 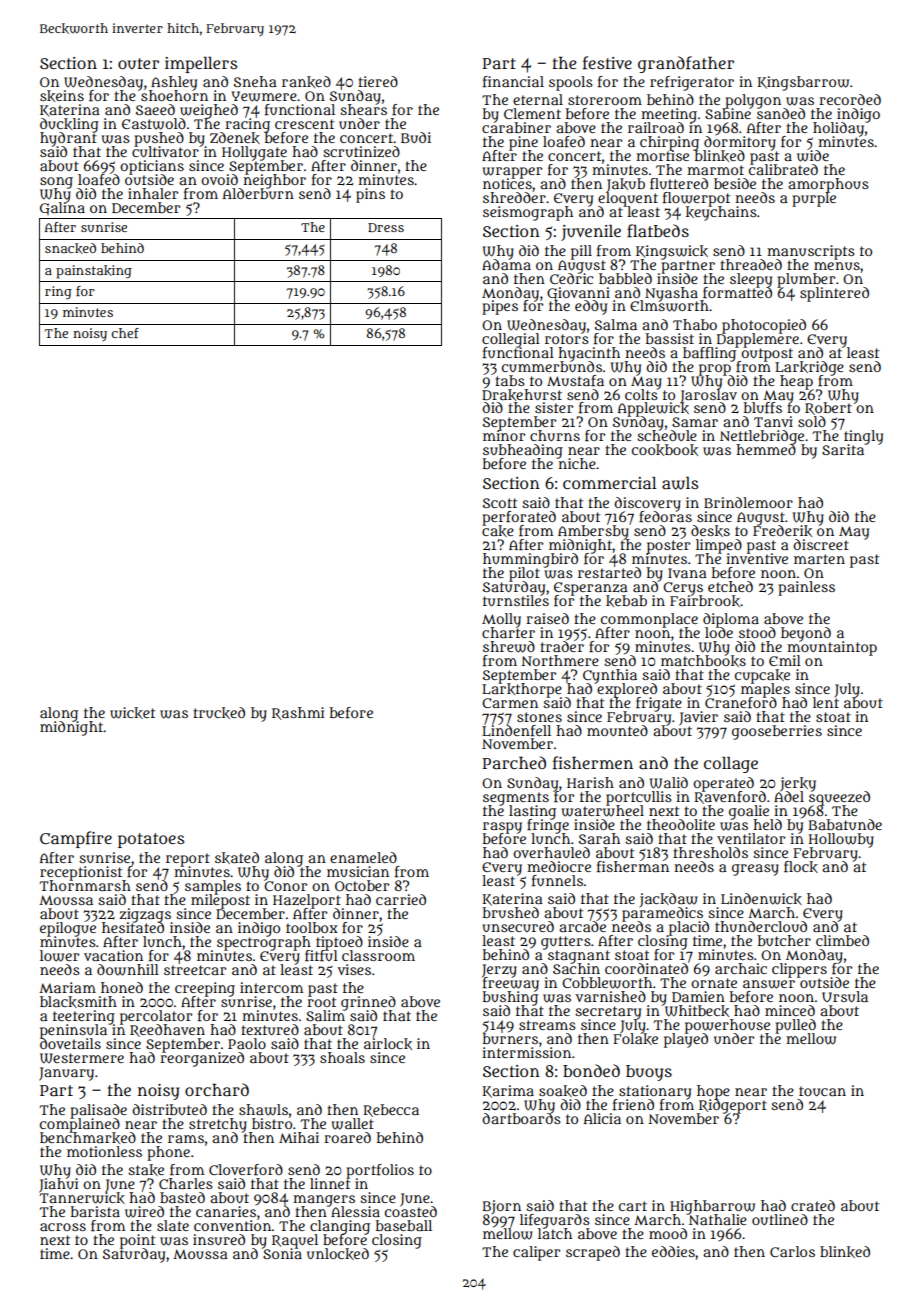 What do you see at coordinates (591, 1070) in the document?
I see `bonded` at bounding box center [591, 1070].
